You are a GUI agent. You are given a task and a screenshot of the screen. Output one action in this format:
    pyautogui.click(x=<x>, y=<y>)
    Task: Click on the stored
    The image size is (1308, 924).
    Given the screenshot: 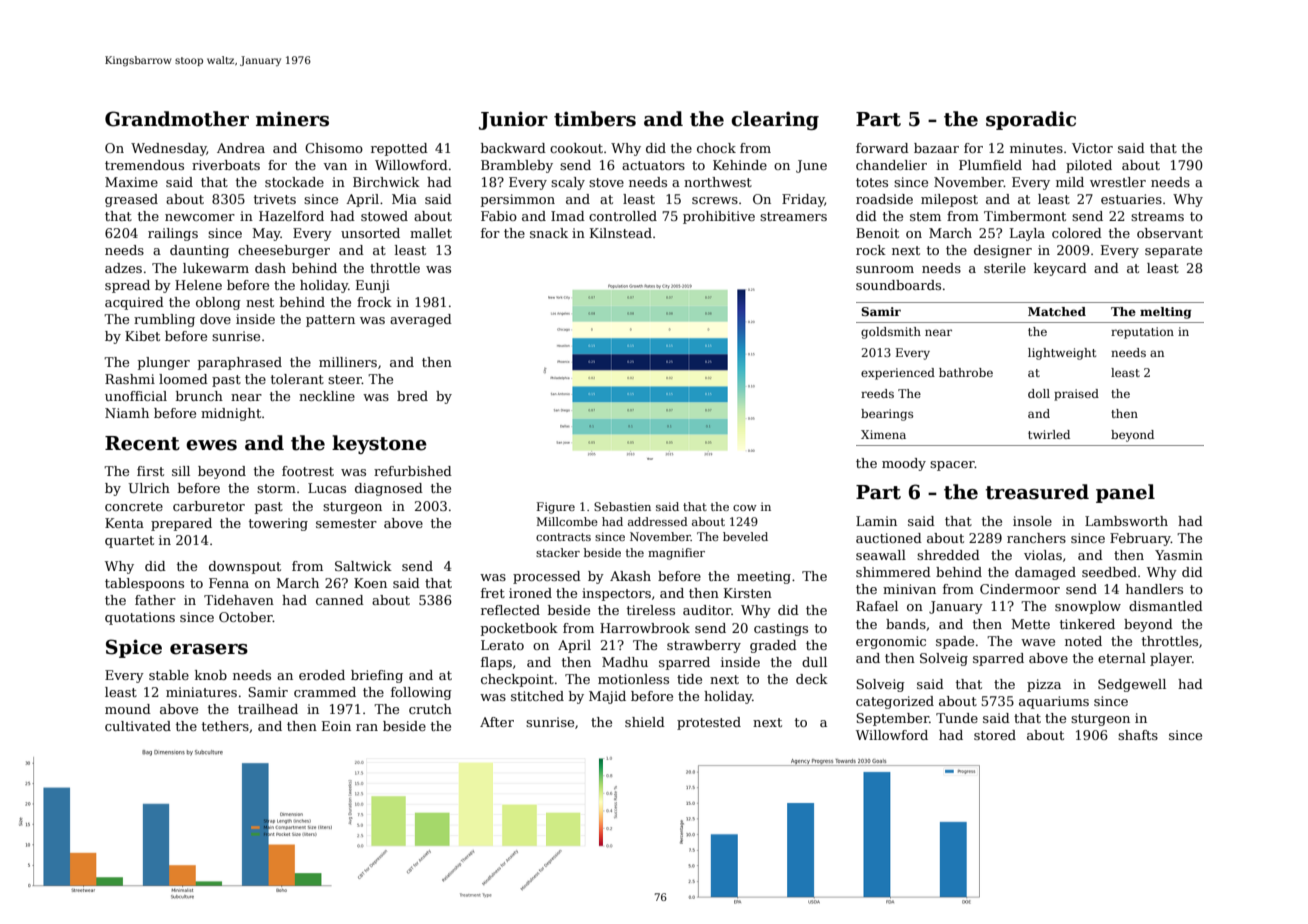 What is the action you would take?
    pyautogui.click(x=995, y=735)
